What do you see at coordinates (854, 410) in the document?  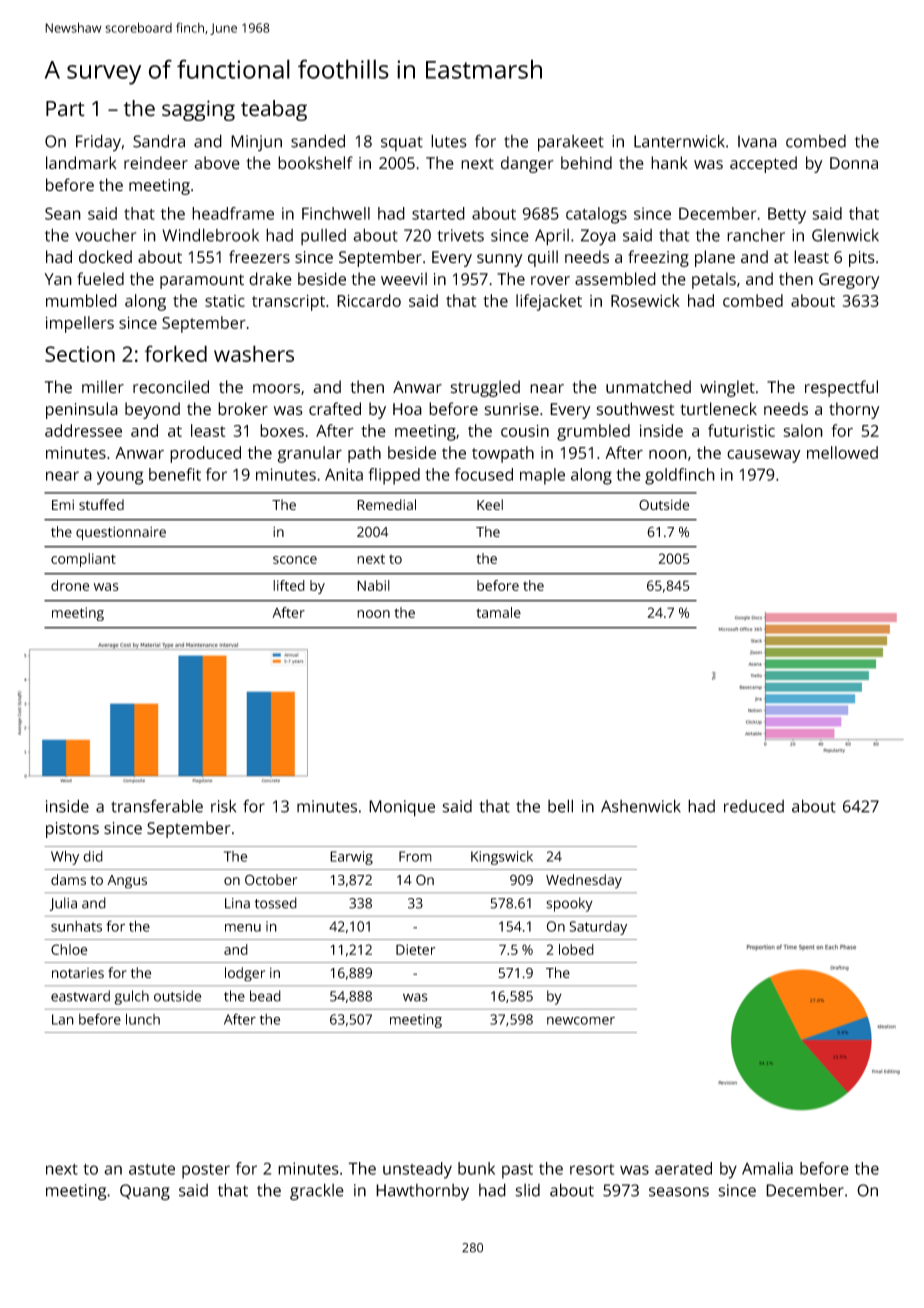 I see `thorny` at bounding box center [854, 410].
